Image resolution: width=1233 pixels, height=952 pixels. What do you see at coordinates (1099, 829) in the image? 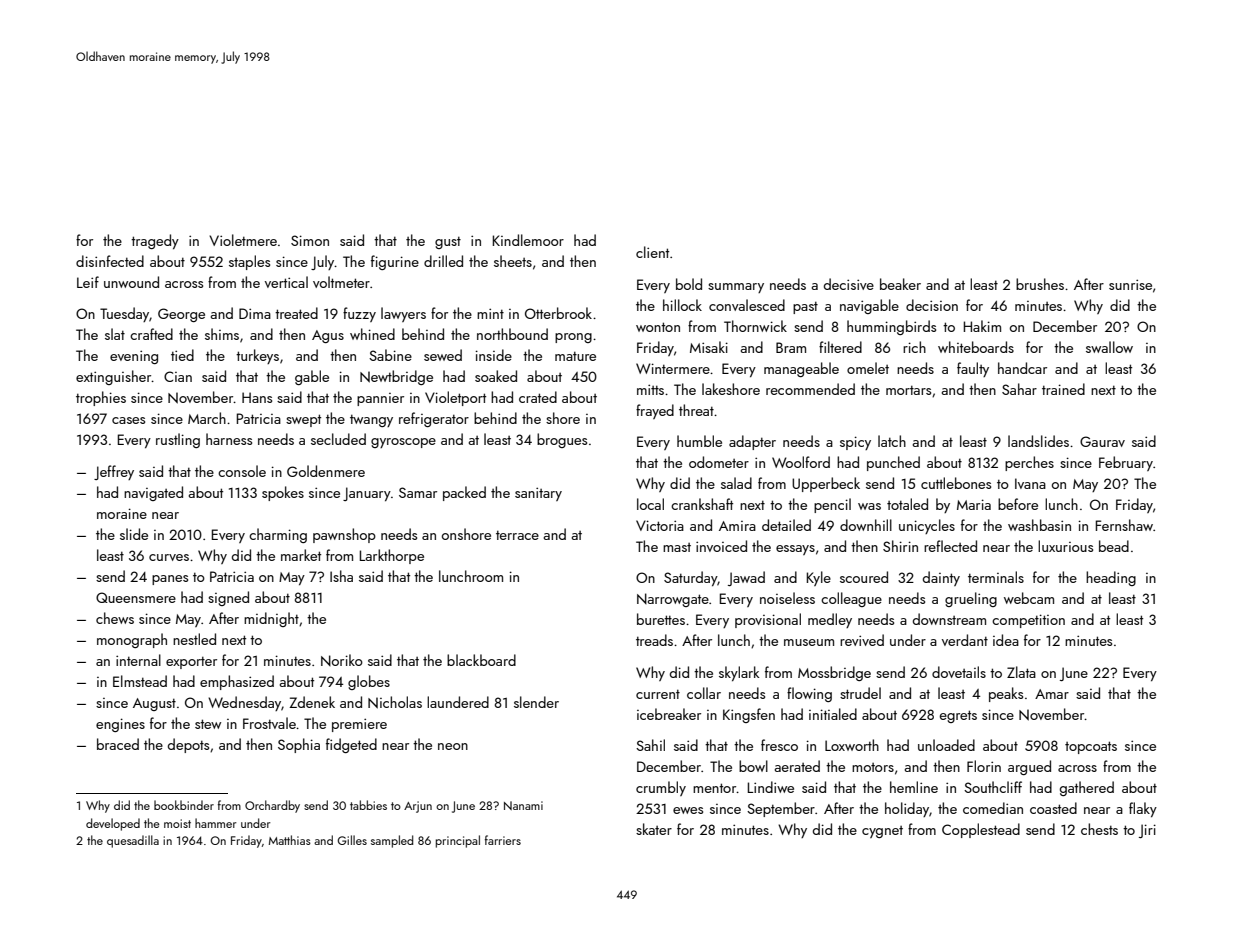
I see `chests` at bounding box center [1099, 829].
